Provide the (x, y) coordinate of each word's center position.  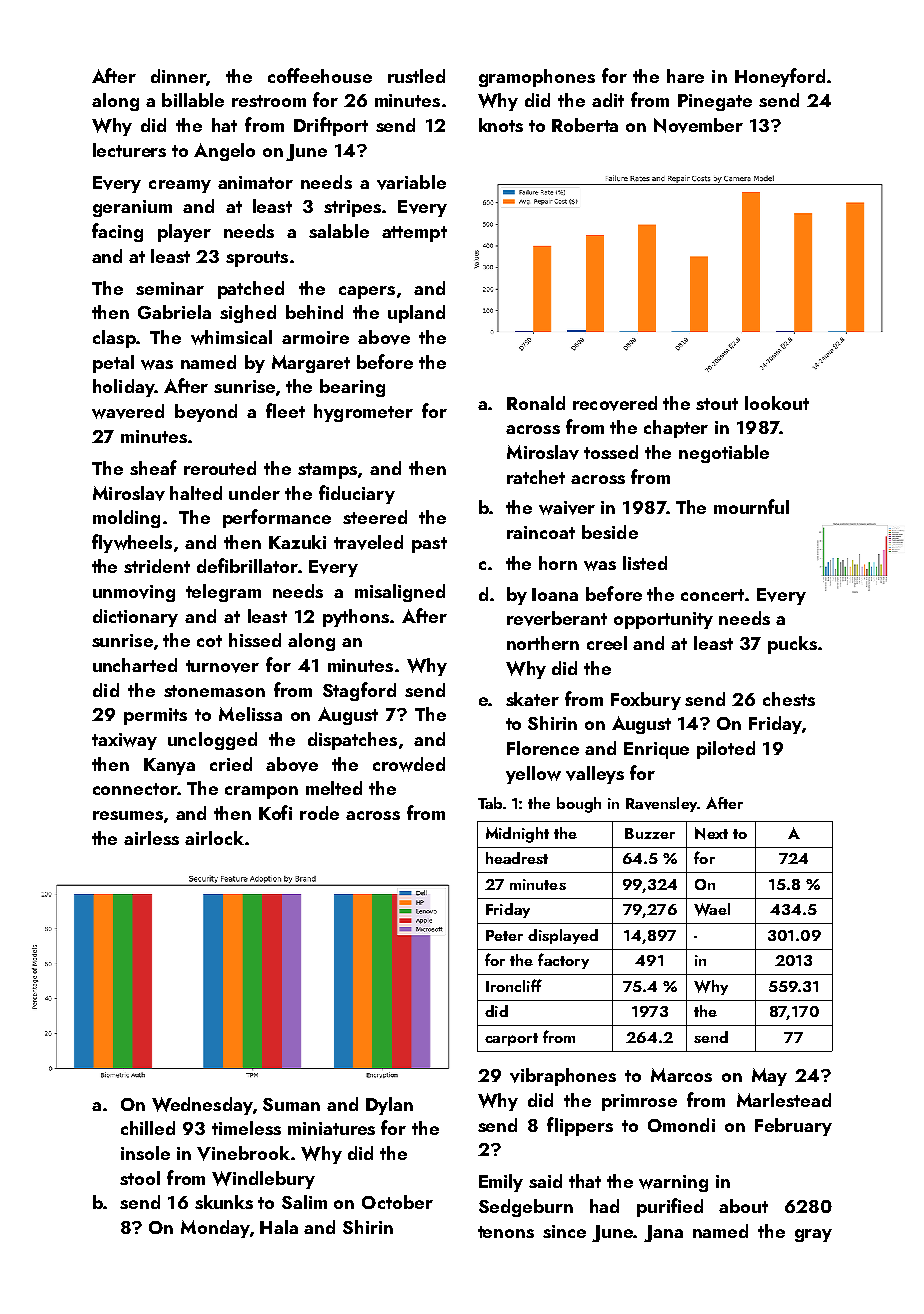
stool (140, 1178)
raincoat (541, 532)
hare (685, 76)
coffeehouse (320, 75)
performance (277, 518)
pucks (792, 645)
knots (501, 125)
